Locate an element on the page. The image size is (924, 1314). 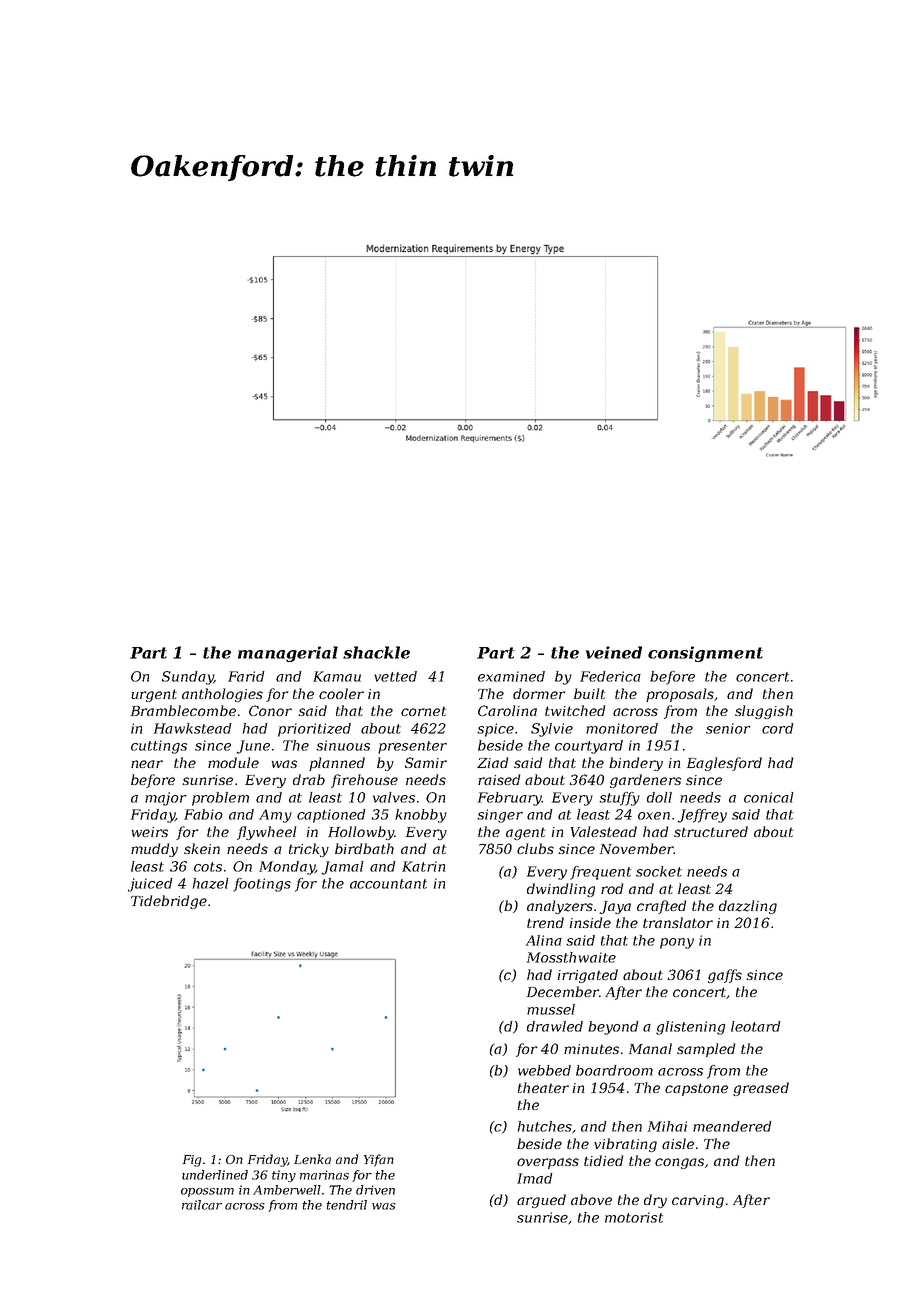
consignment is located at coordinates (705, 654).
